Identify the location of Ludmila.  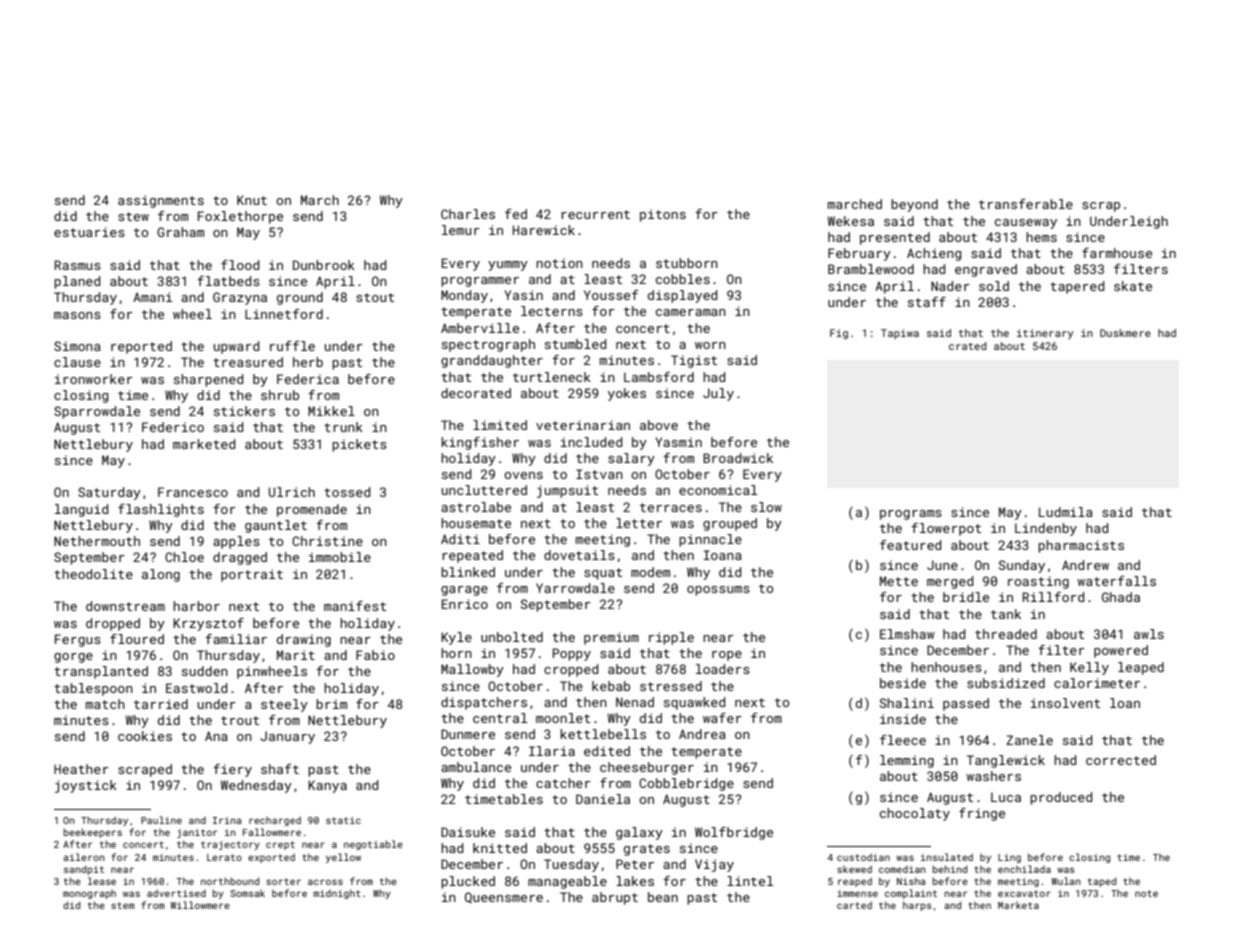
(1066, 512).
